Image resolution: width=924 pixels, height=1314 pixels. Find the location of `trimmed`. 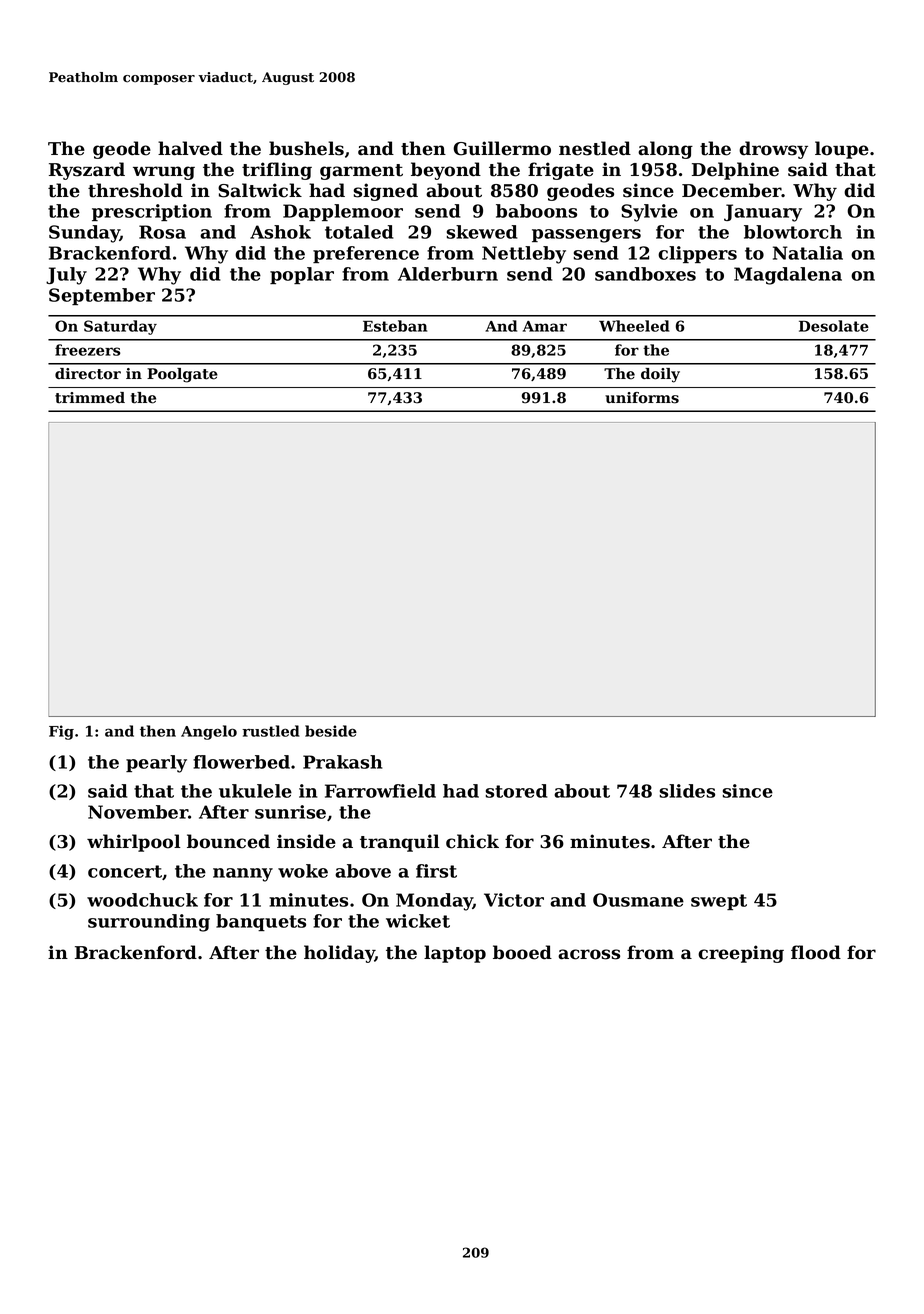

trimmed is located at coordinates (90, 398).
